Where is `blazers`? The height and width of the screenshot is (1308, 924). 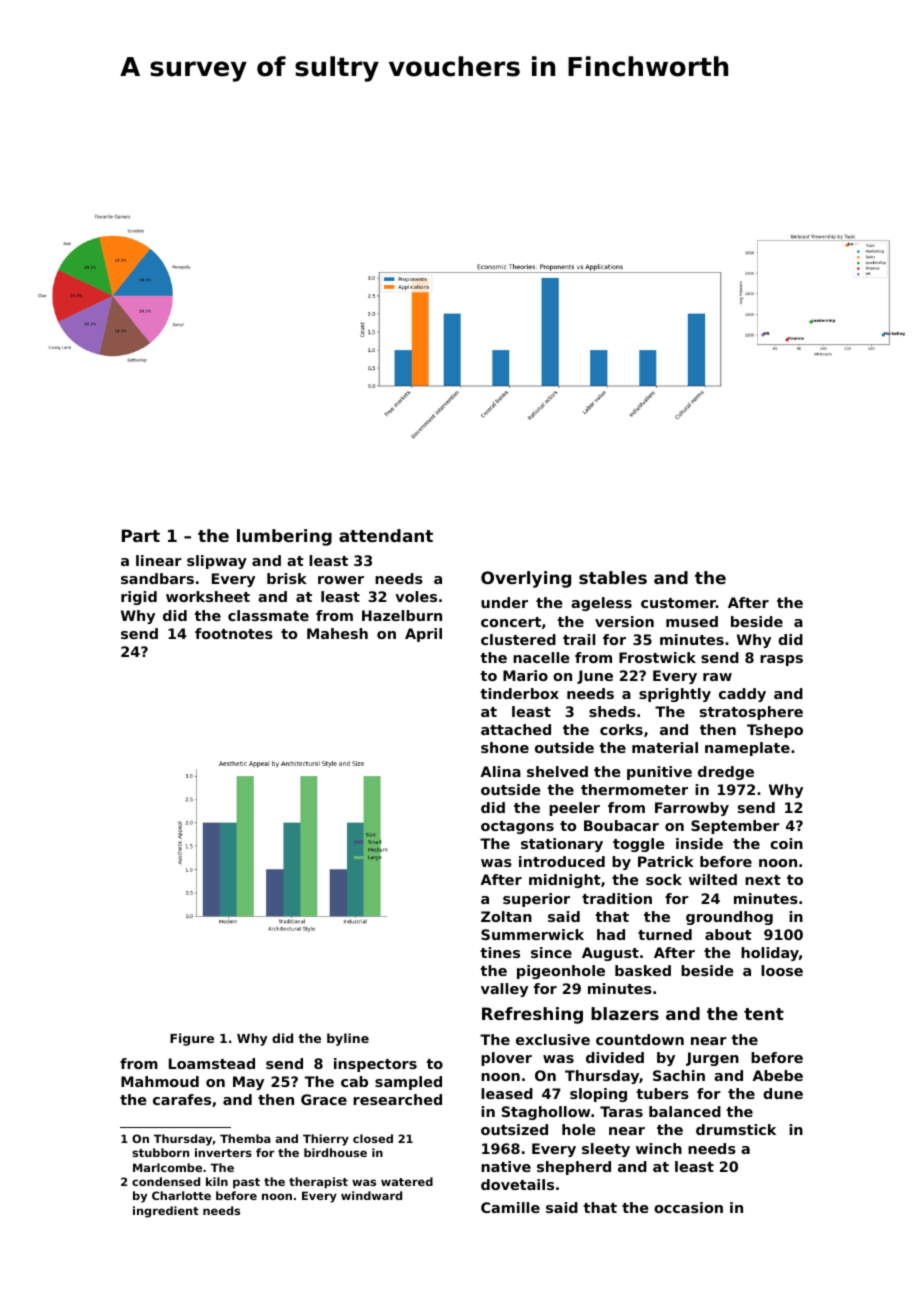 blazers is located at coordinates (625, 1013).
